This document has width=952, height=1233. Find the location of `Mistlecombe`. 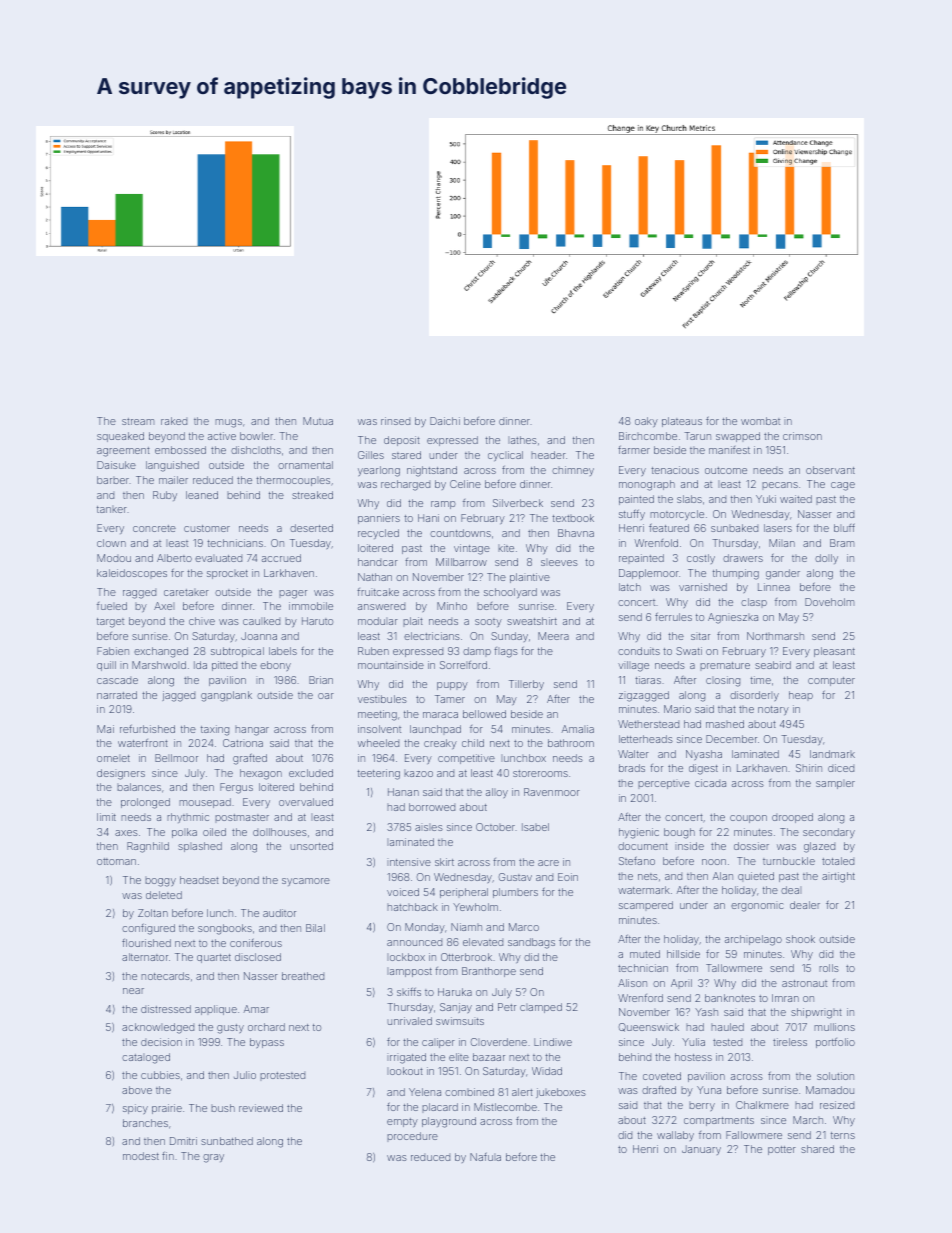

Mistlecombe is located at coordinates (505, 1107).
